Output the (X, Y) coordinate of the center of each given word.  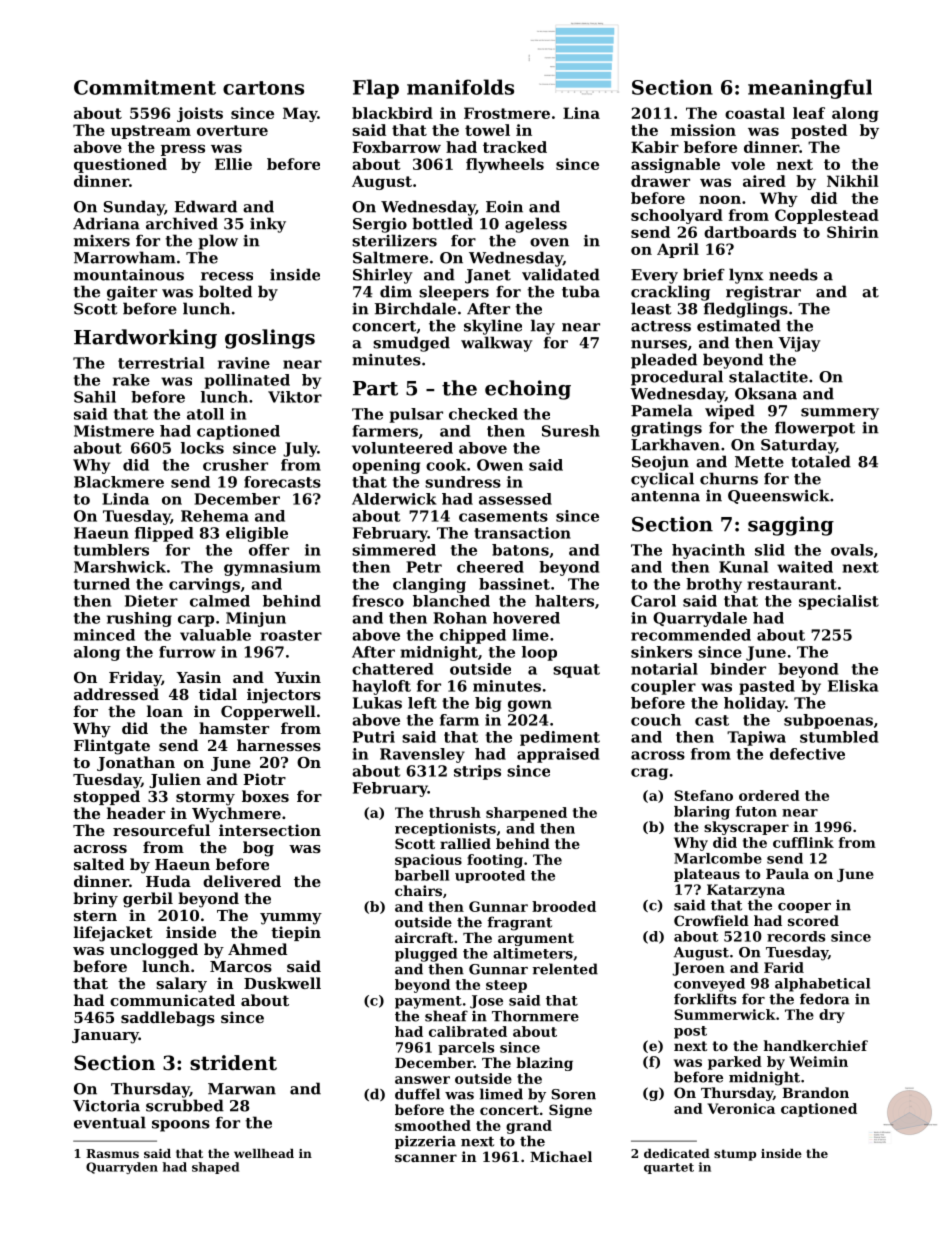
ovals (852, 550)
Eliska (853, 686)
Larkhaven (675, 444)
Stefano (703, 795)
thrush (455, 812)
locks (202, 448)
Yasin (198, 677)
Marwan (242, 1089)
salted (99, 864)
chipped (473, 636)
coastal (755, 113)
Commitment (145, 87)
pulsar (416, 415)
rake (131, 380)
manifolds (460, 87)
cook (446, 465)
